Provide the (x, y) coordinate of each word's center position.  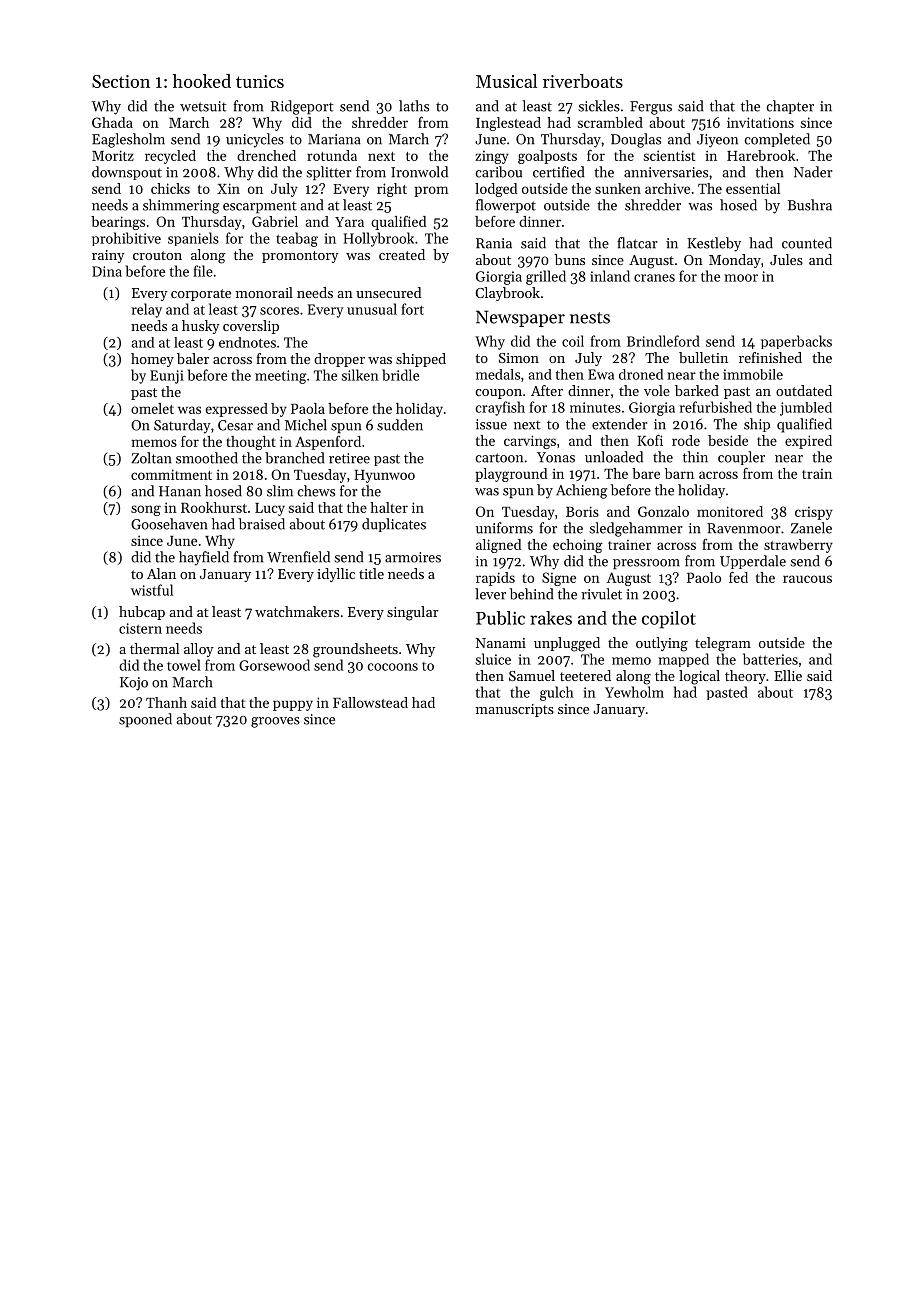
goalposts (547, 157)
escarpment (260, 207)
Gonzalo (663, 511)
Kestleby (714, 244)
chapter (790, 107)
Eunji (167, 377)
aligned (499, 546)
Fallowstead (370, 702)
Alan (161, 573)
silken (360, 375)
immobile (753, 374)
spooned (145, 720)
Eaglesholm (128, 140)
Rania (494, 243)
